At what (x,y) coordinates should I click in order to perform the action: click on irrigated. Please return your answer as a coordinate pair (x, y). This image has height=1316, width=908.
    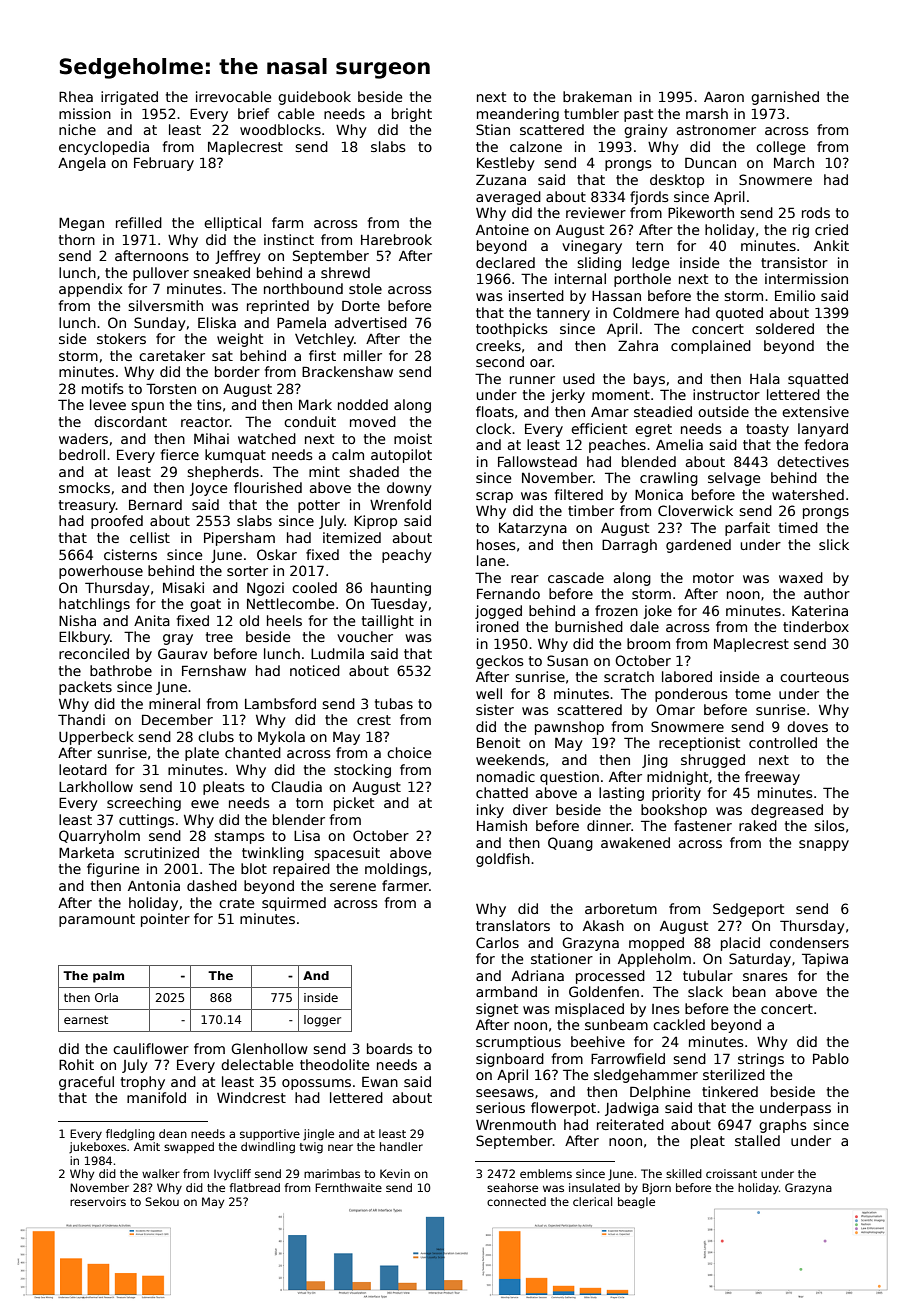
    Looking at the image, I should click on (129, 98).
